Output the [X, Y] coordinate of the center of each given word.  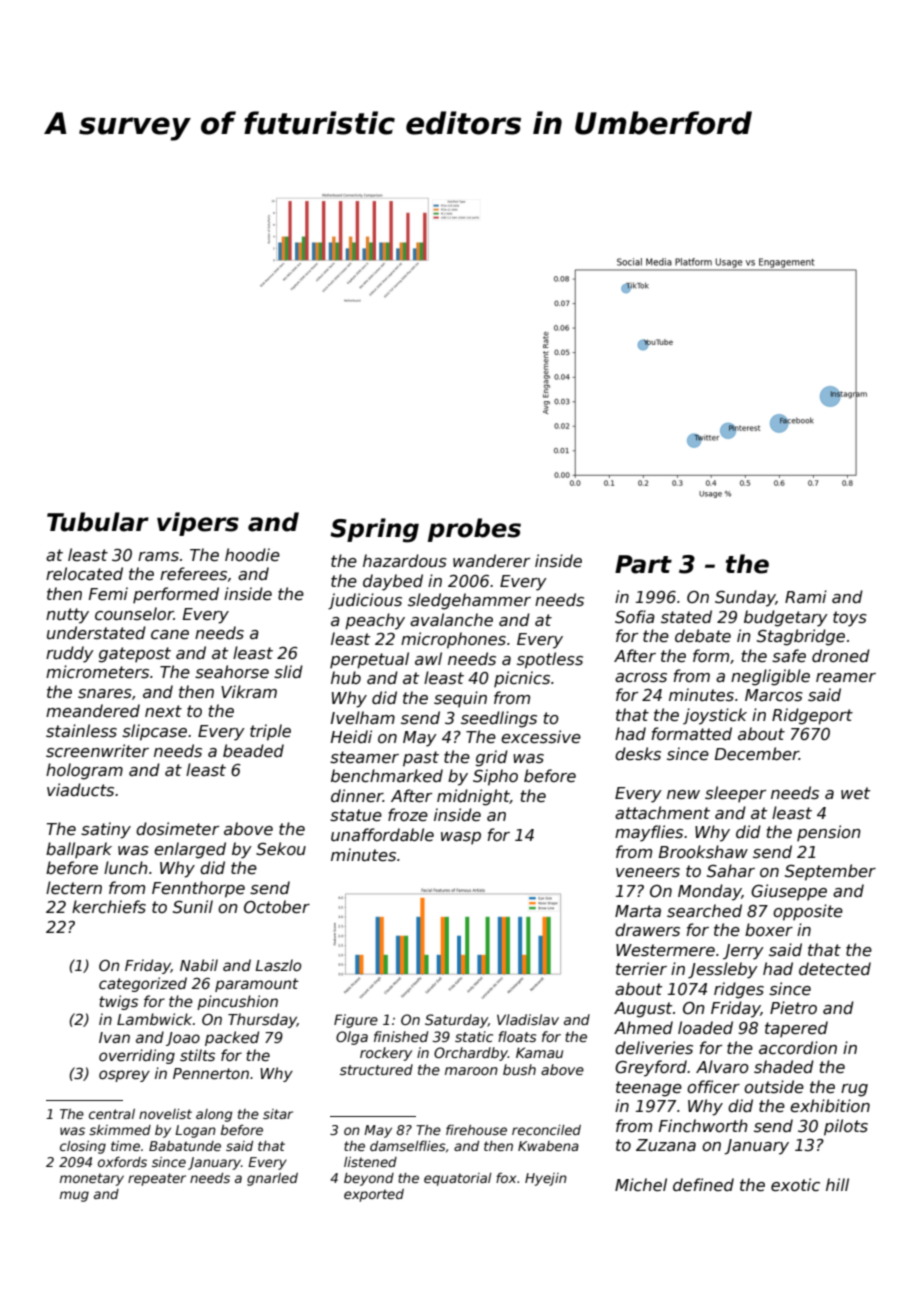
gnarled [272, 1179]
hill [837, 1184]
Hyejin [546, 1179]
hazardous [405, 561]
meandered [93, 711]
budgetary [786, 618]
